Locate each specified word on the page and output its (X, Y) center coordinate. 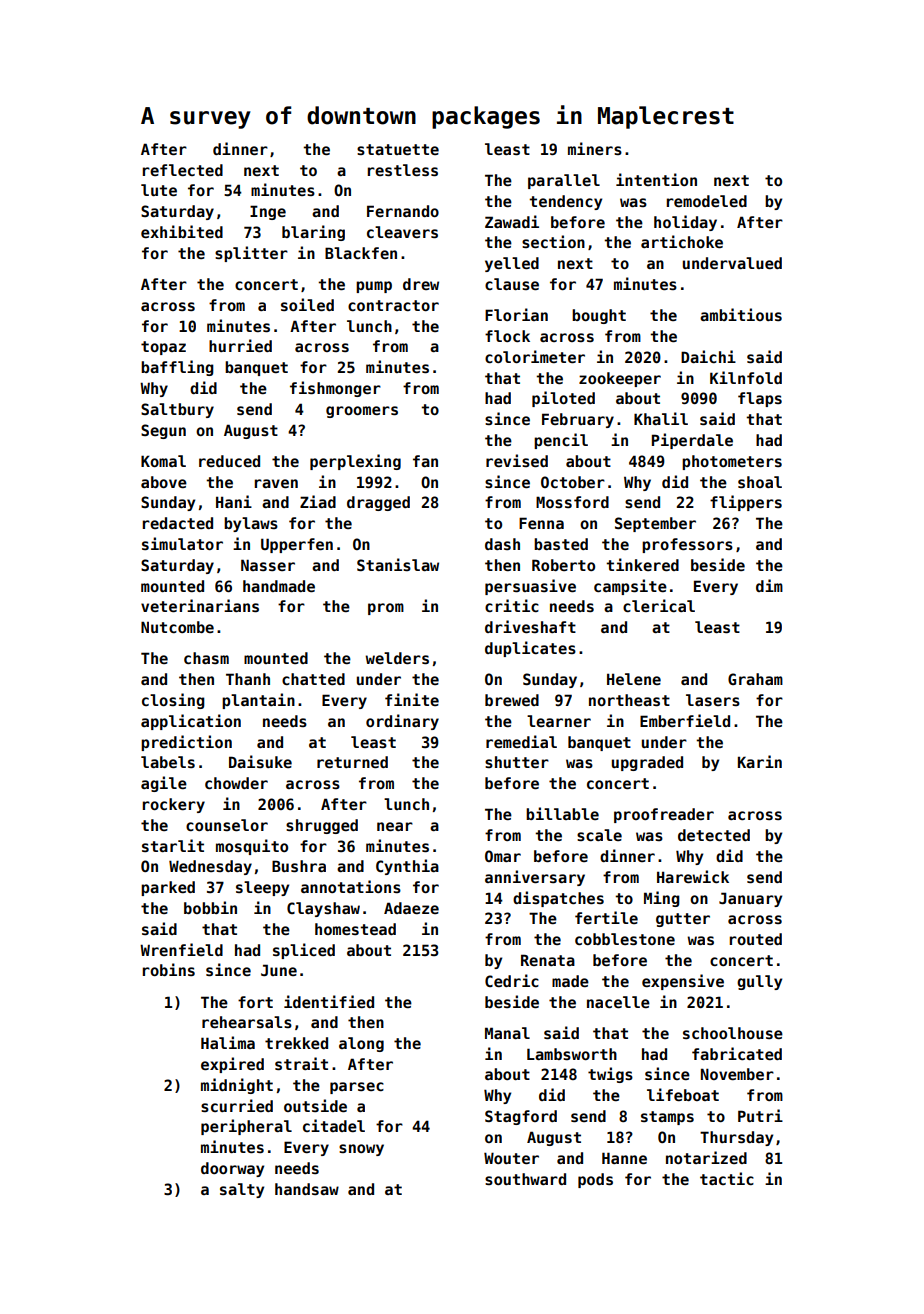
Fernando (403, 211)
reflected (182, 170)
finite (412, 699)
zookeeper (620, 379)
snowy (361, 1150)
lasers (713, 700)
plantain (258, 701)
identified (329, 1001)
